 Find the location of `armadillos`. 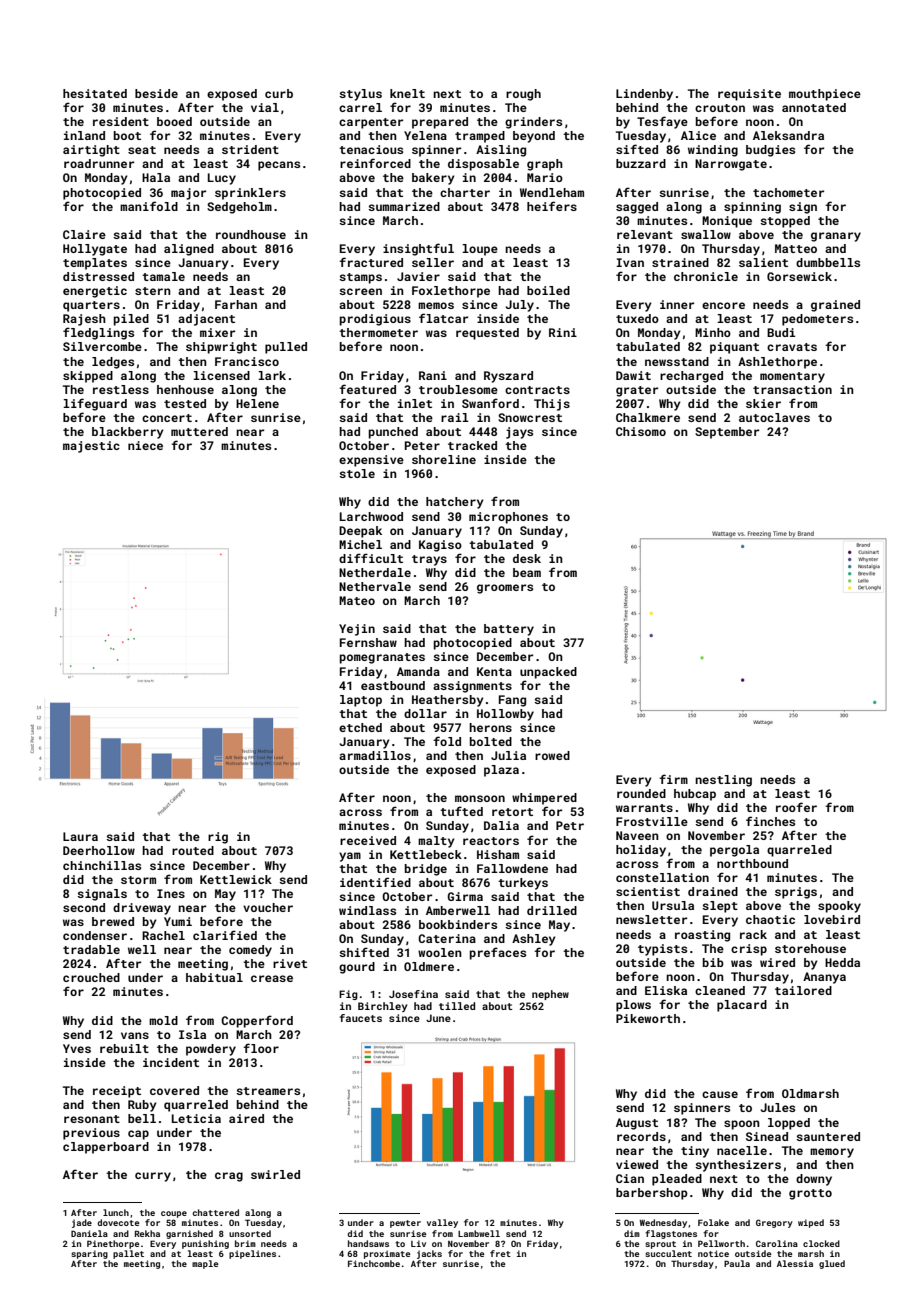

armadillos is located at coordinates (375, 755).
